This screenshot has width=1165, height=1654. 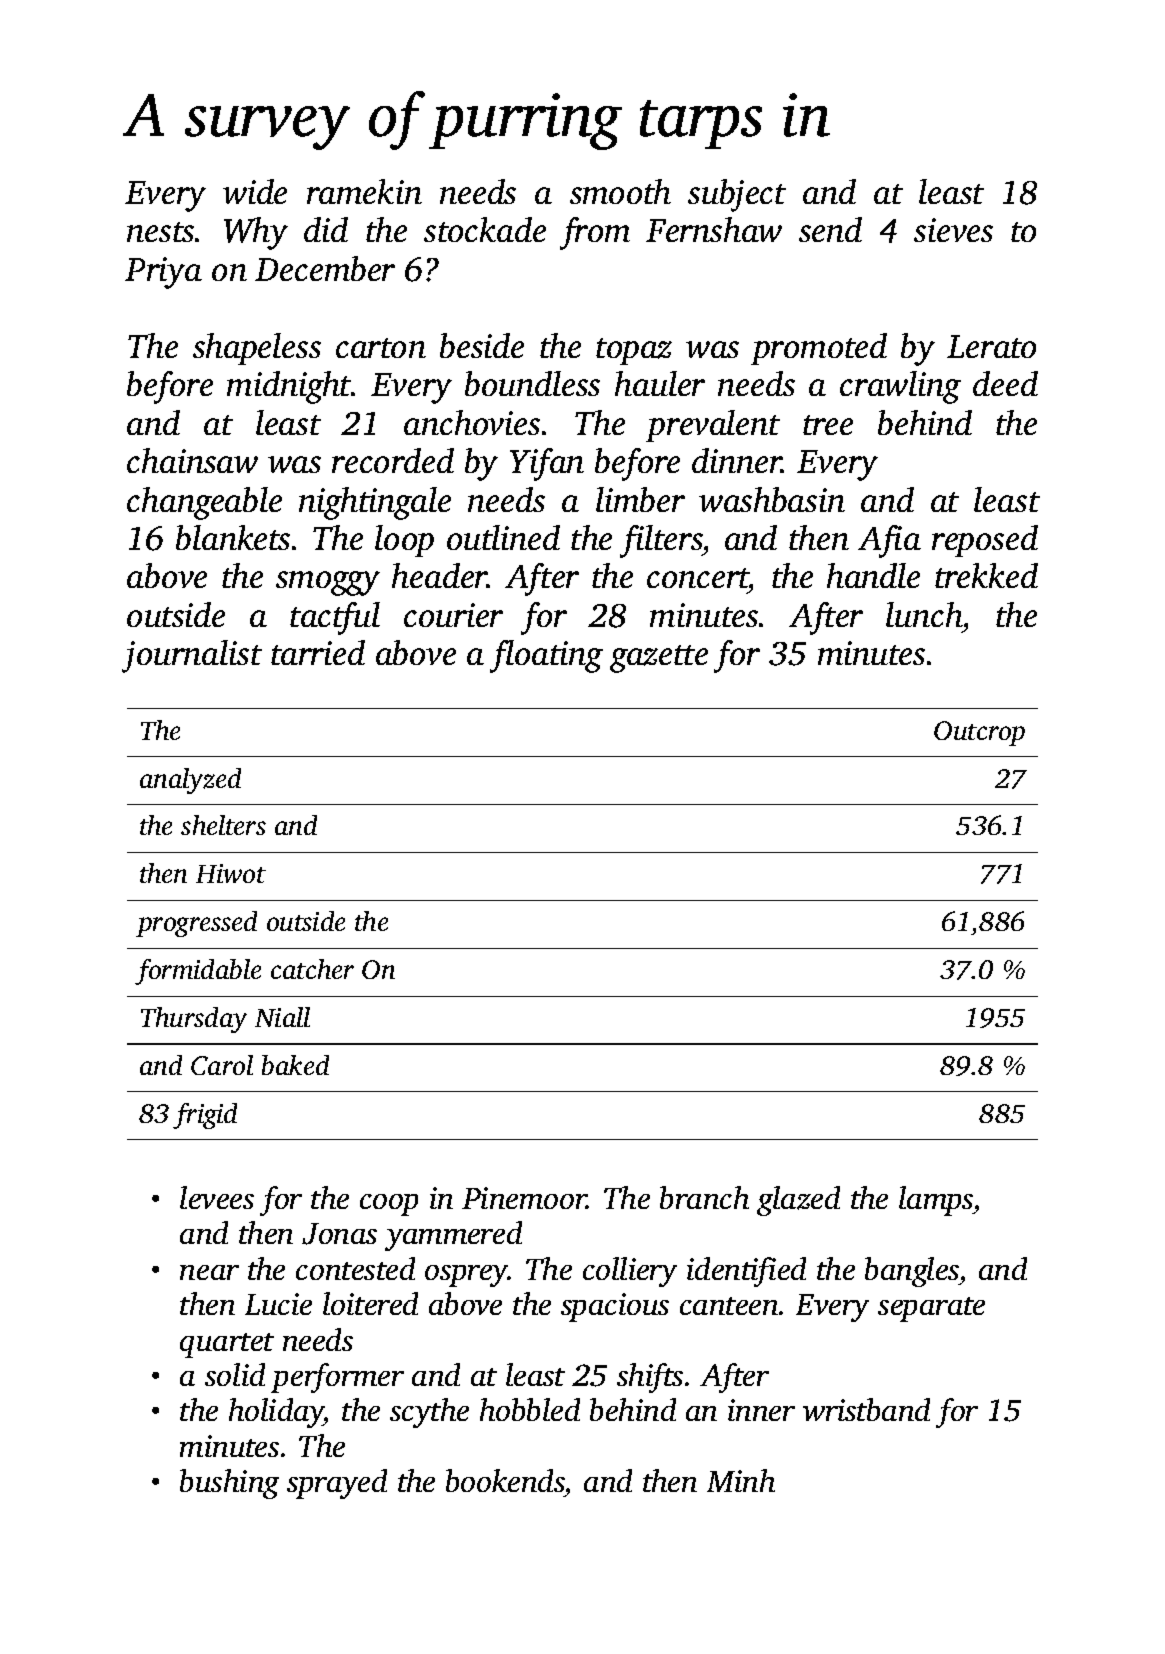 I want to click on subject, so click(x=737, y=195).
